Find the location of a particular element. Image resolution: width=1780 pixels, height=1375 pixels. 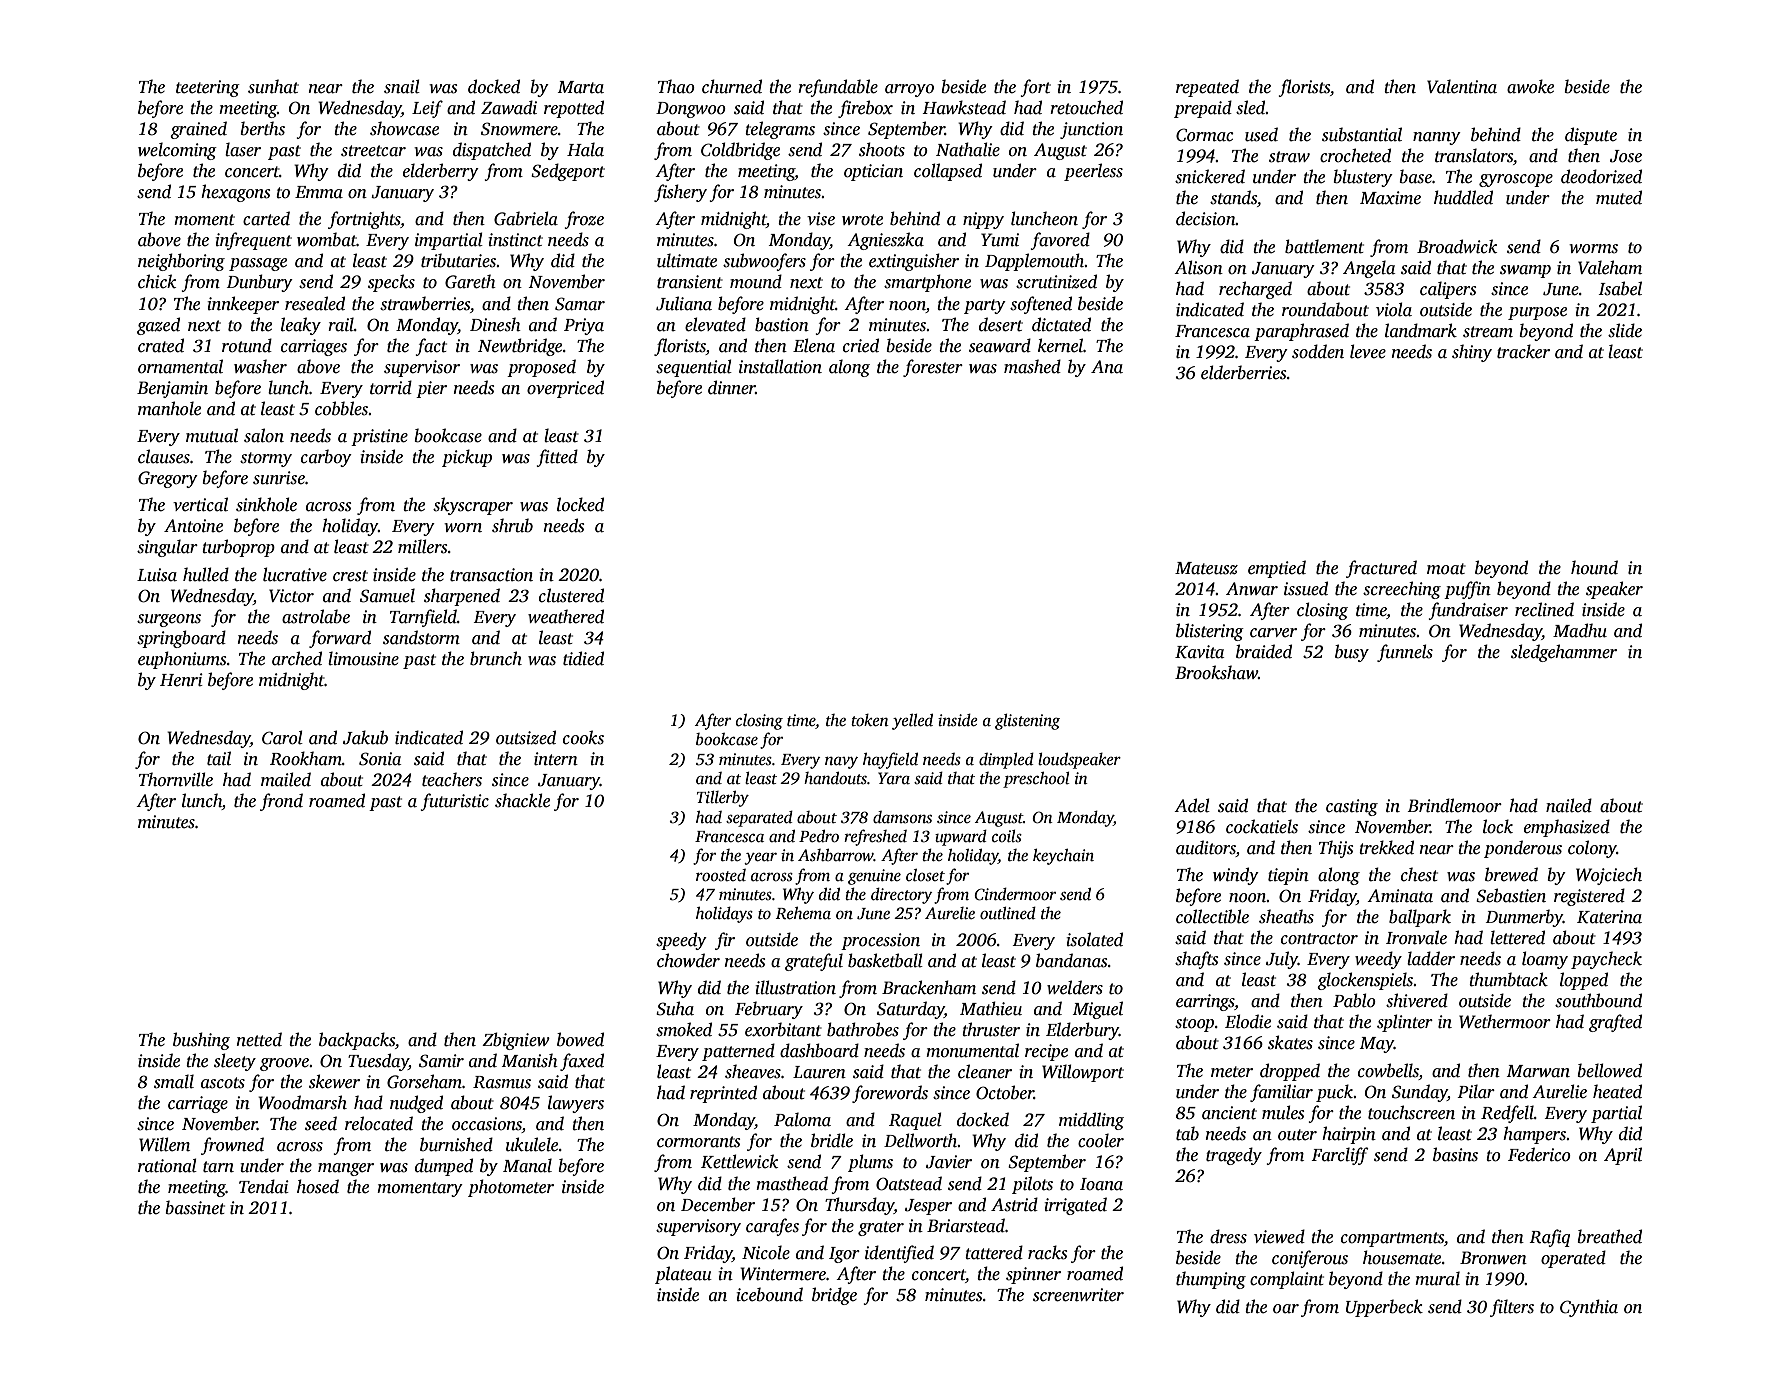

Mateusz is located at coordinates (1206, 568).
